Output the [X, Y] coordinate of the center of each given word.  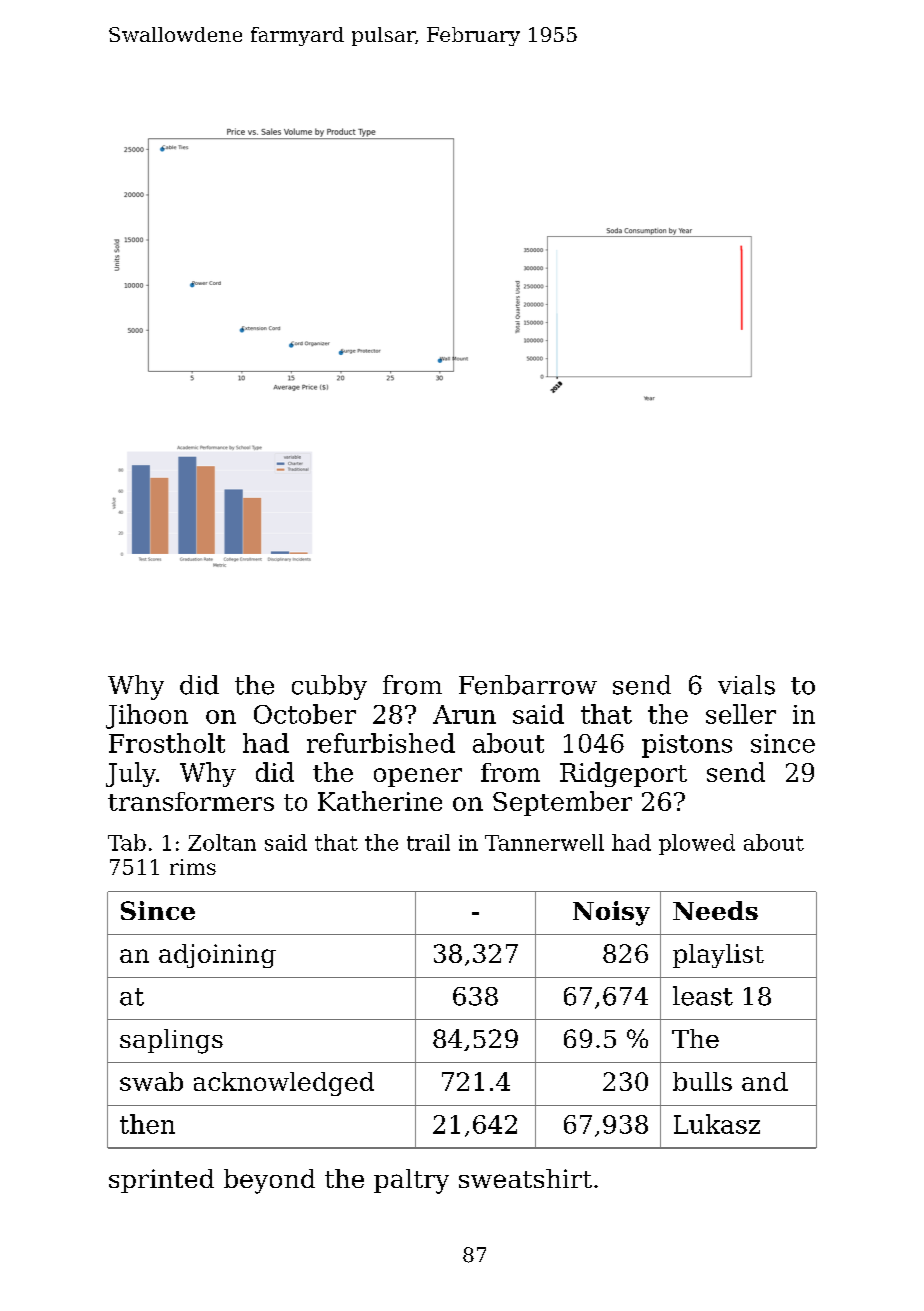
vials [746, 685]
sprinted [161, 1181]
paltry [411, 1181]
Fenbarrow [528, 685]
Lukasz [717, 1124]
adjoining [217, 956]
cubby [329, 687]
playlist [718, 956]
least [703, 996]
